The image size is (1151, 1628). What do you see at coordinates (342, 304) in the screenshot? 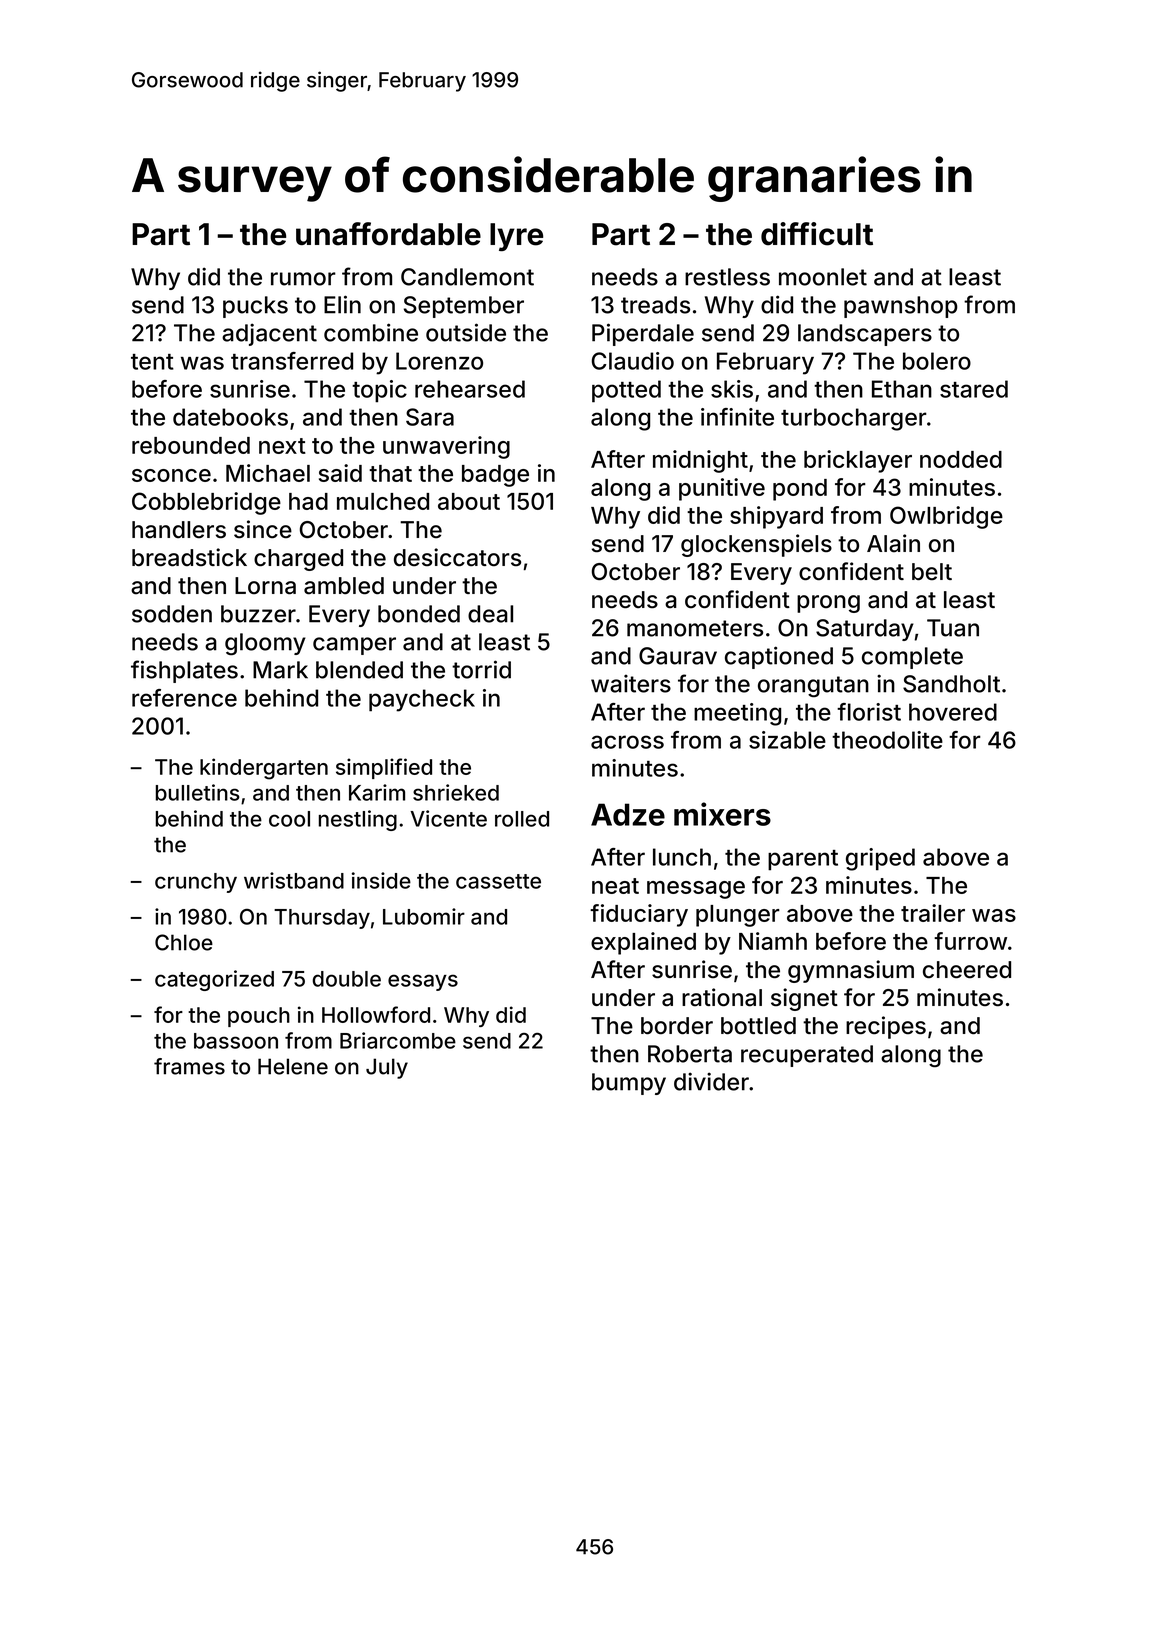
I see `Elin` at bounding box center [342, 304].
